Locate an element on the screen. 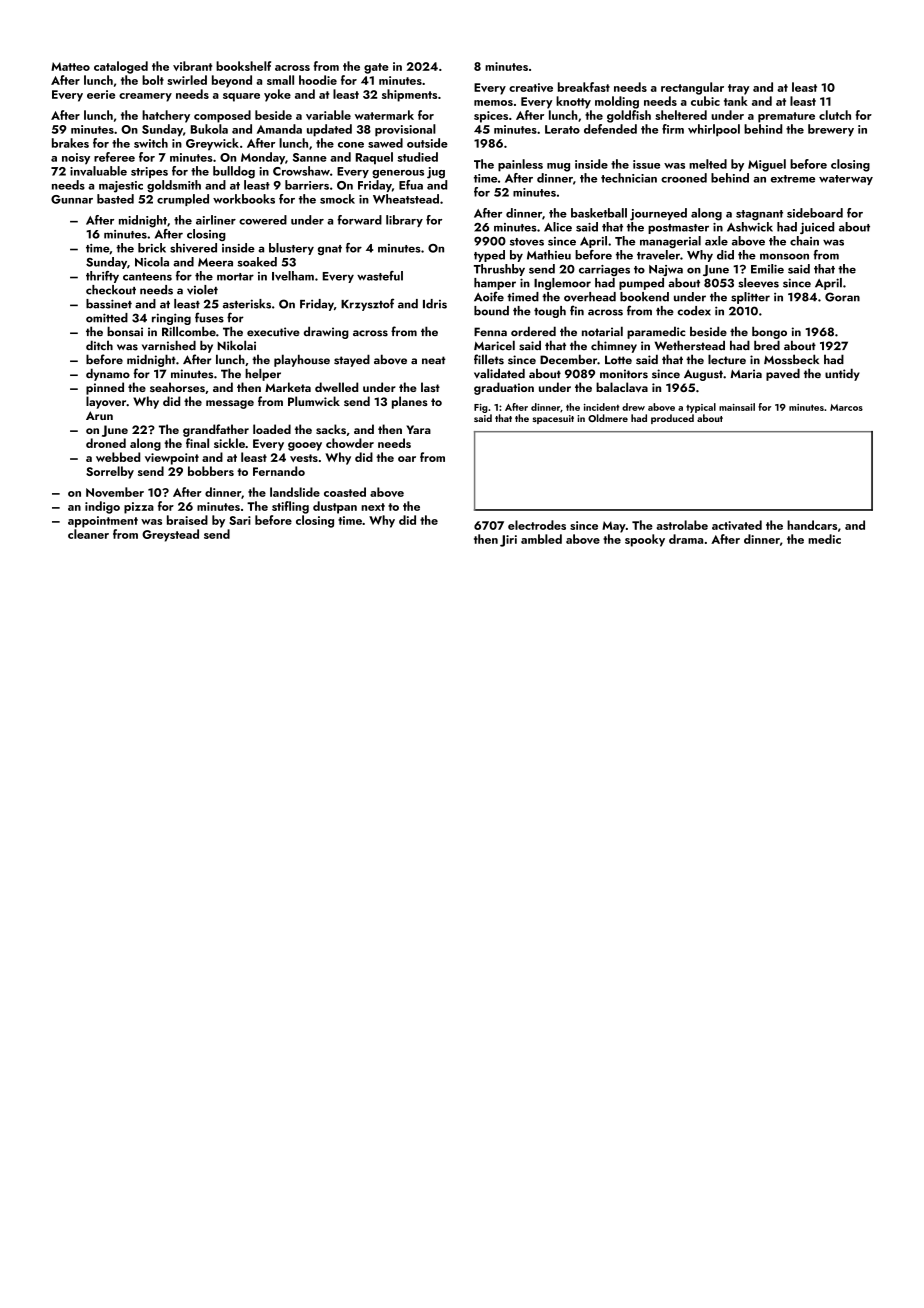  thrifty is located at coordinates (102, 277).
